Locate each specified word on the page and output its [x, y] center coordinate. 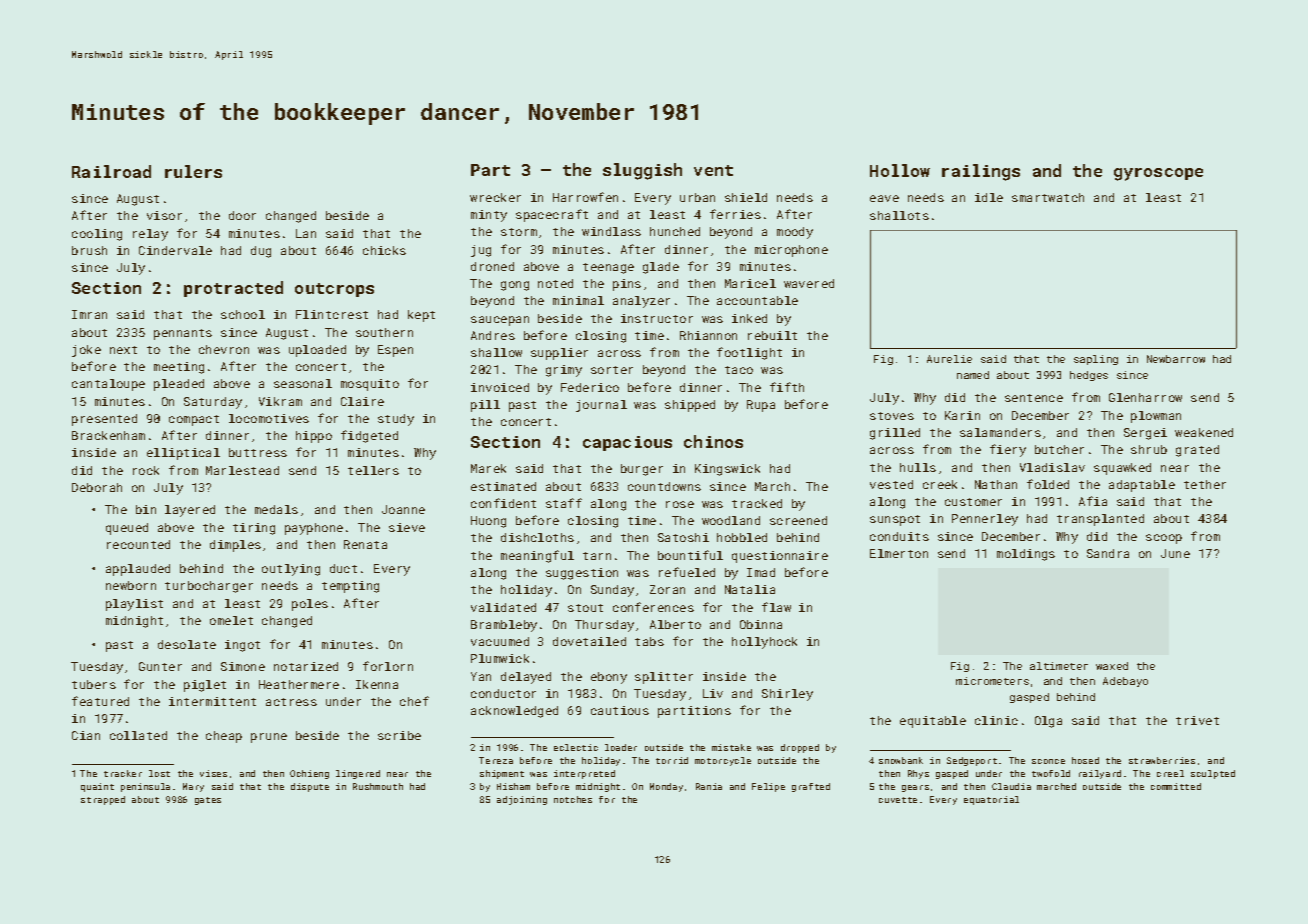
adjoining [522, 800]
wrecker [495, 197]
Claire [362, 401]
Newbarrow [1176, 359]
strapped [103, 800]
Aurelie [949, 359]
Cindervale [175, 250]
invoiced [500, 387]
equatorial [991, 800]
